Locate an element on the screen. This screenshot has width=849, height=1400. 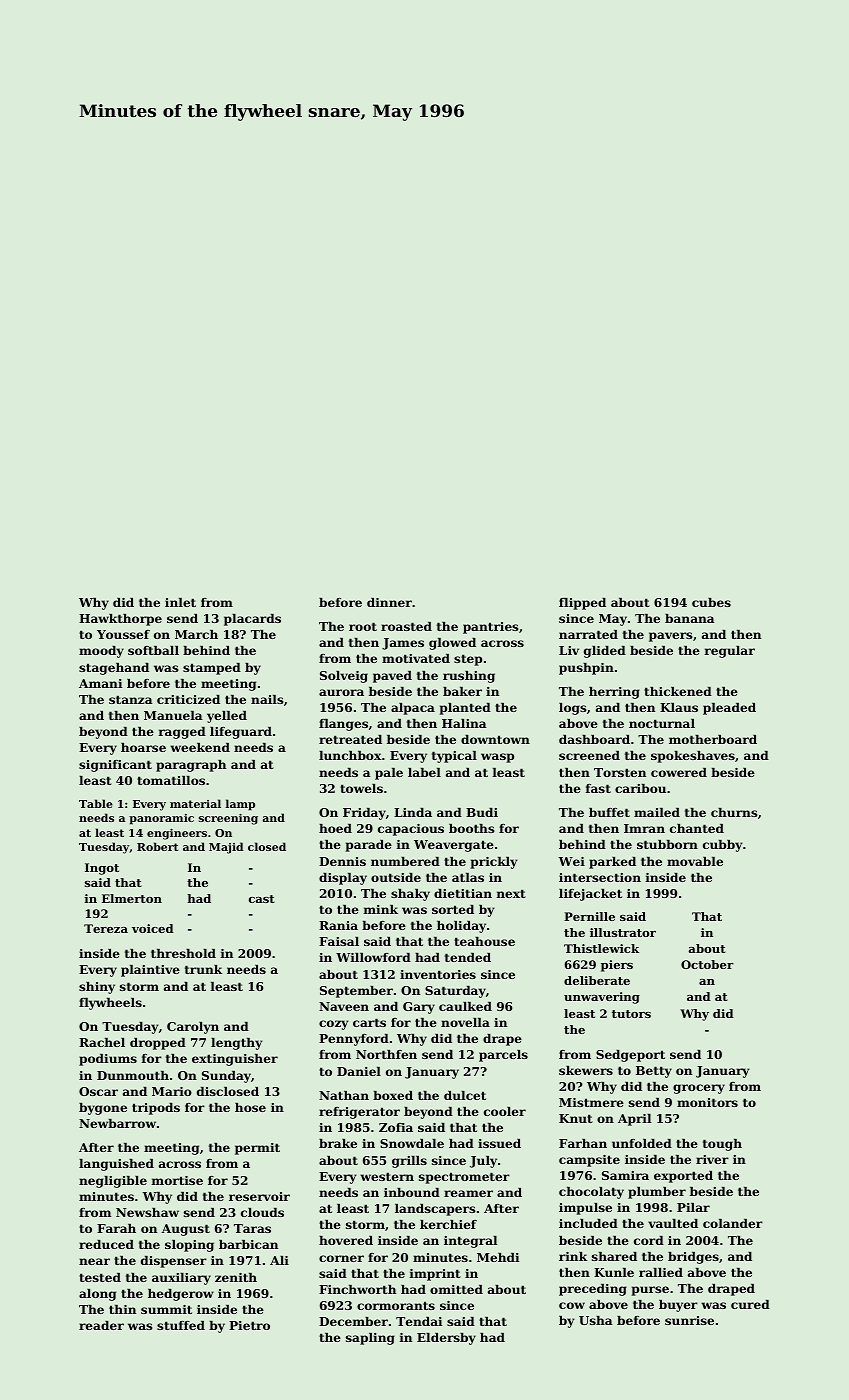
Robert is located at coordinates (157, 846).
